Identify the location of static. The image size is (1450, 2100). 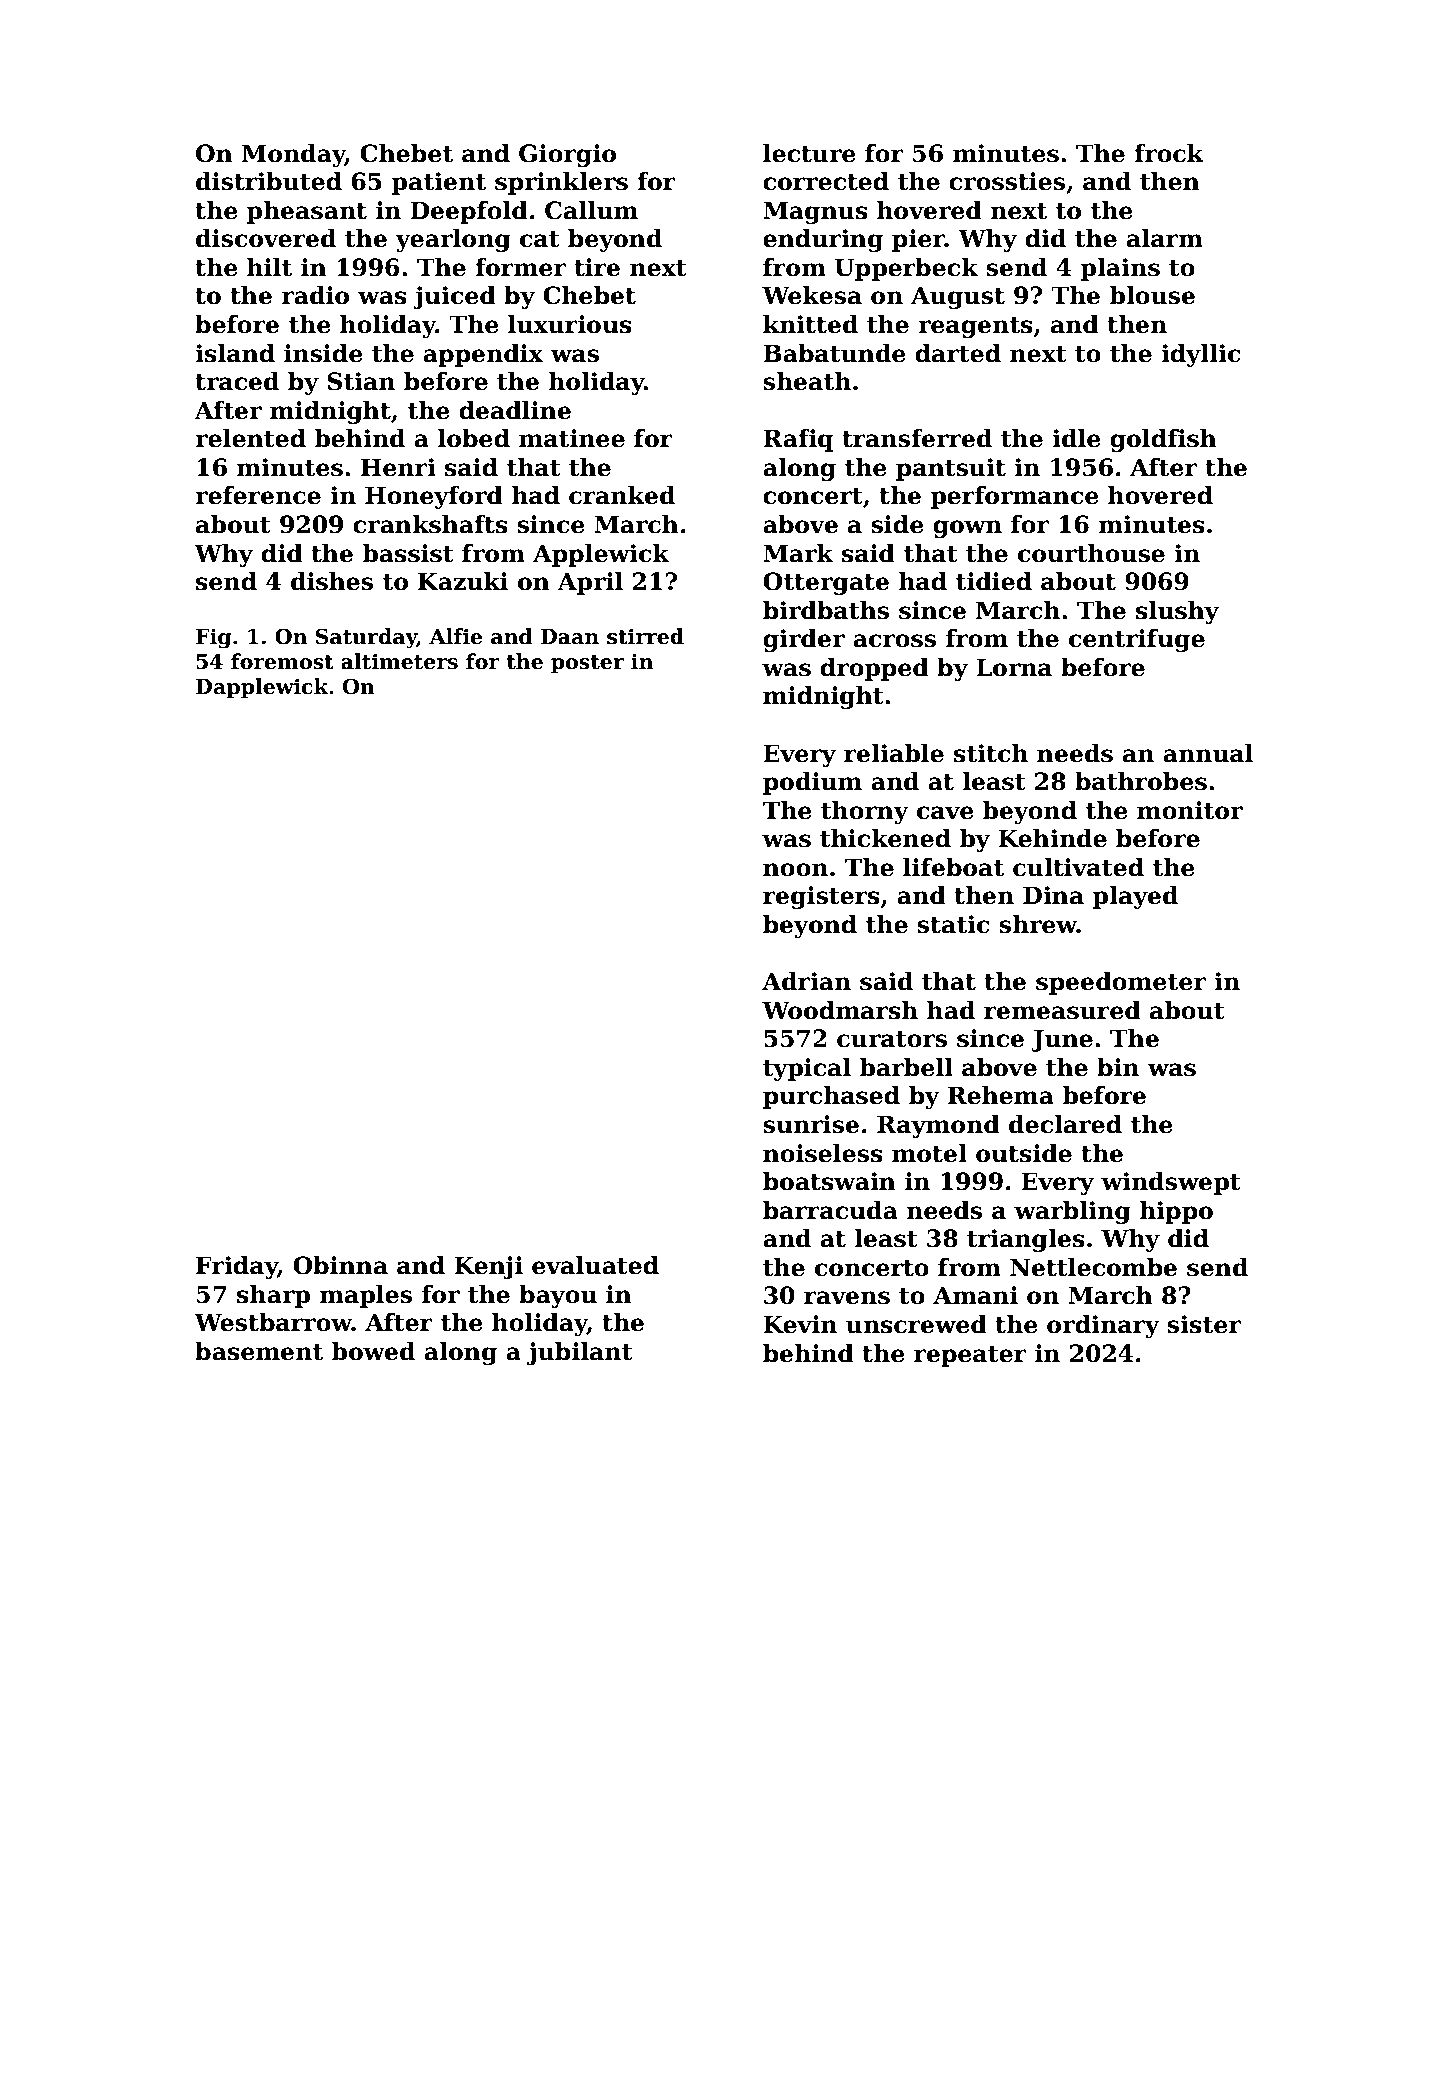
(953, 924).
